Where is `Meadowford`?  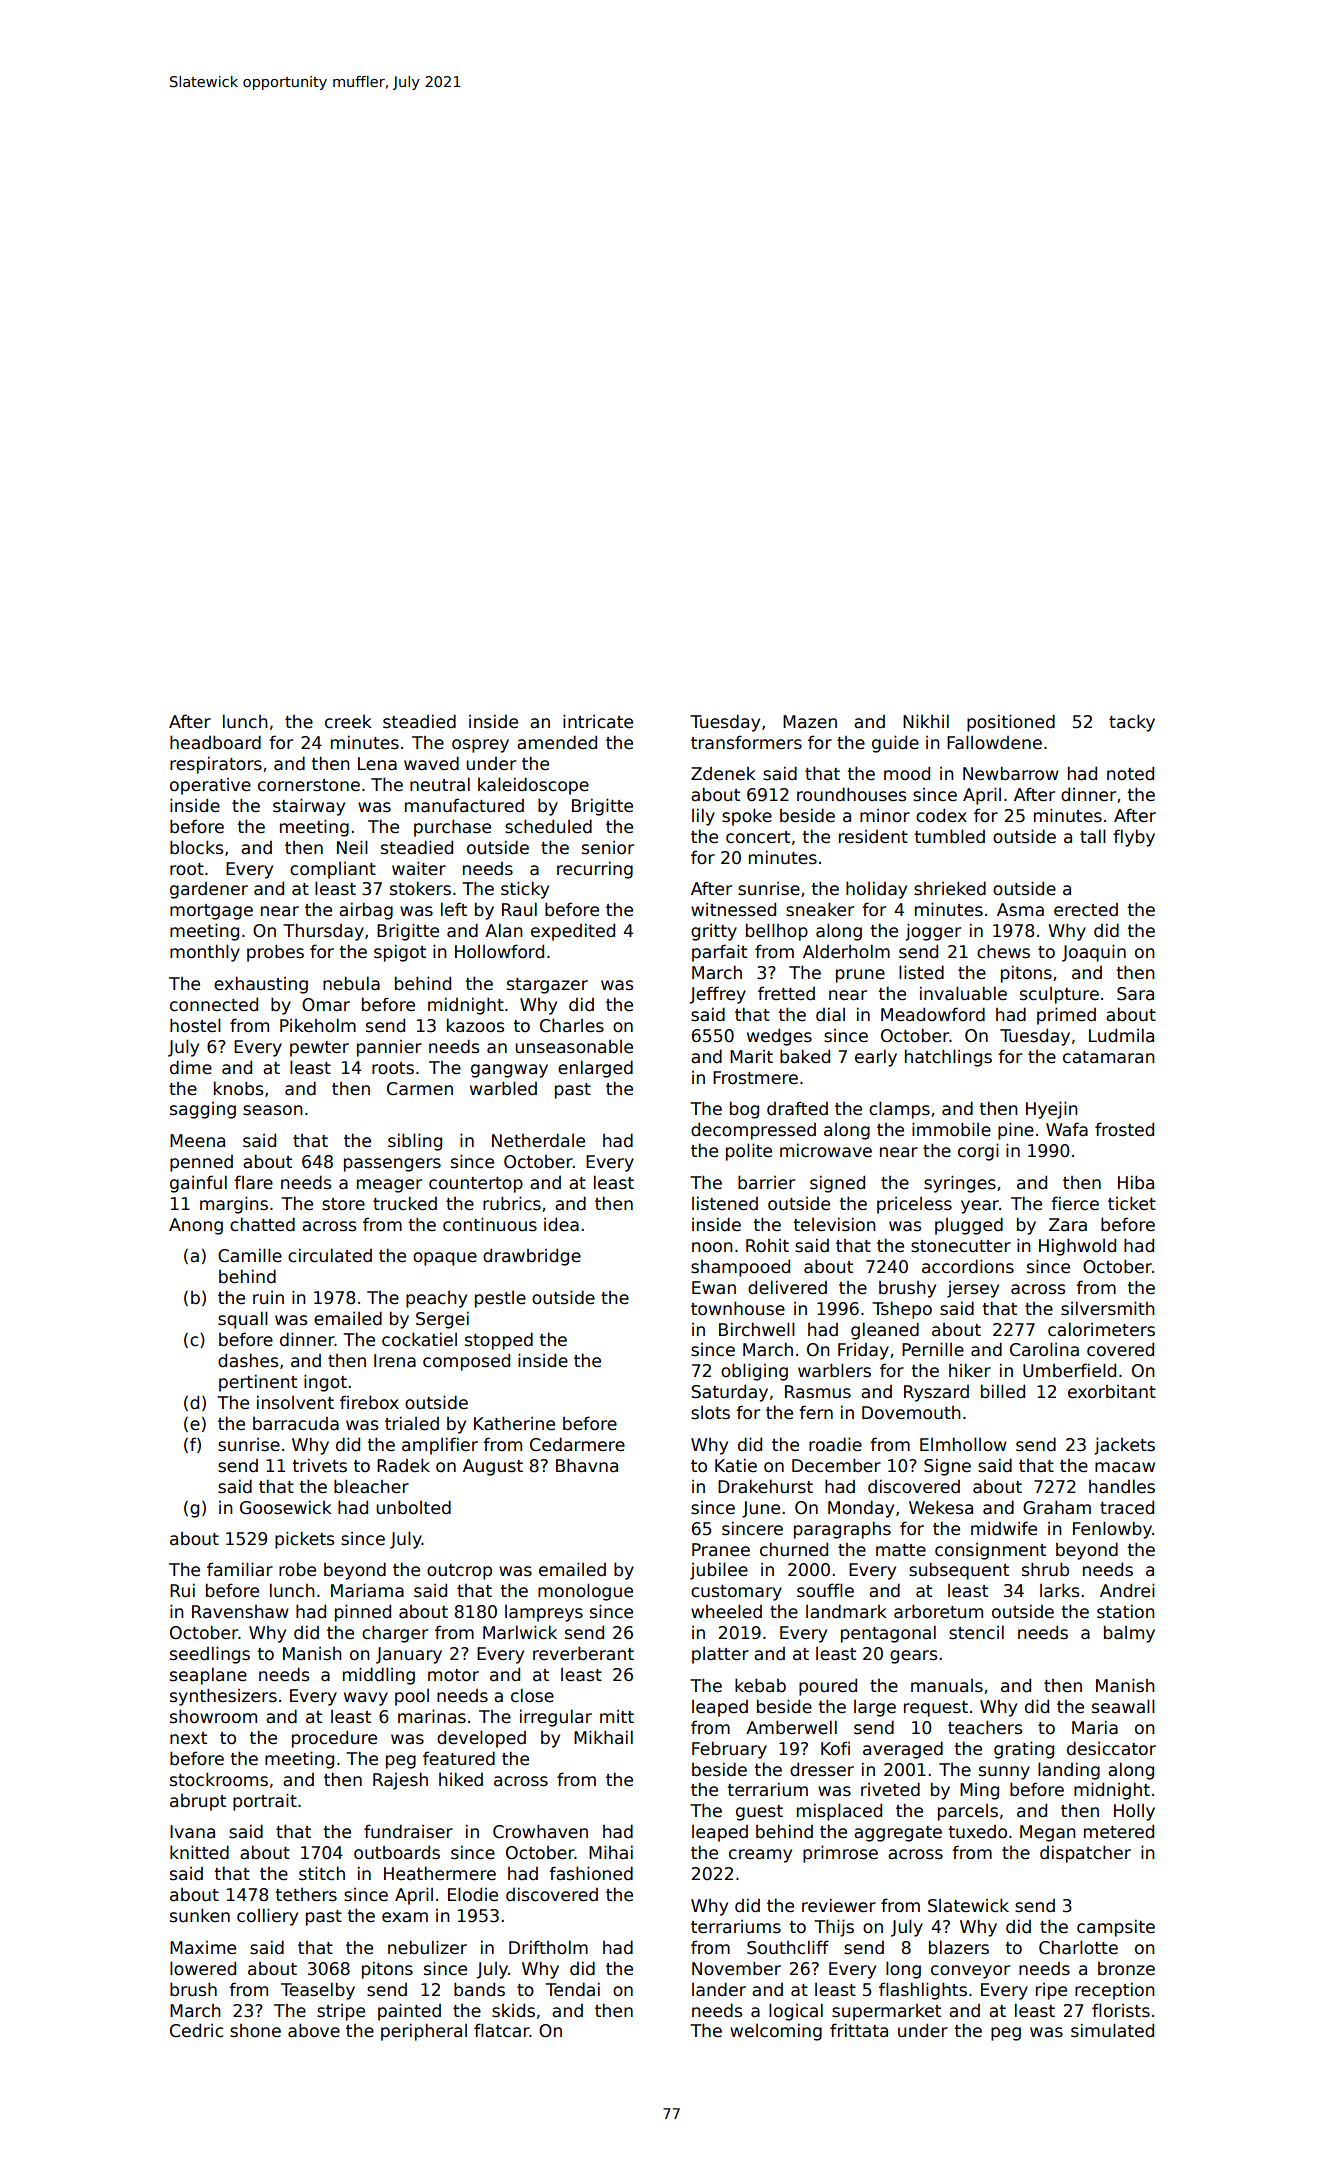 Meadowford is located at coordinates (933, 1014).
